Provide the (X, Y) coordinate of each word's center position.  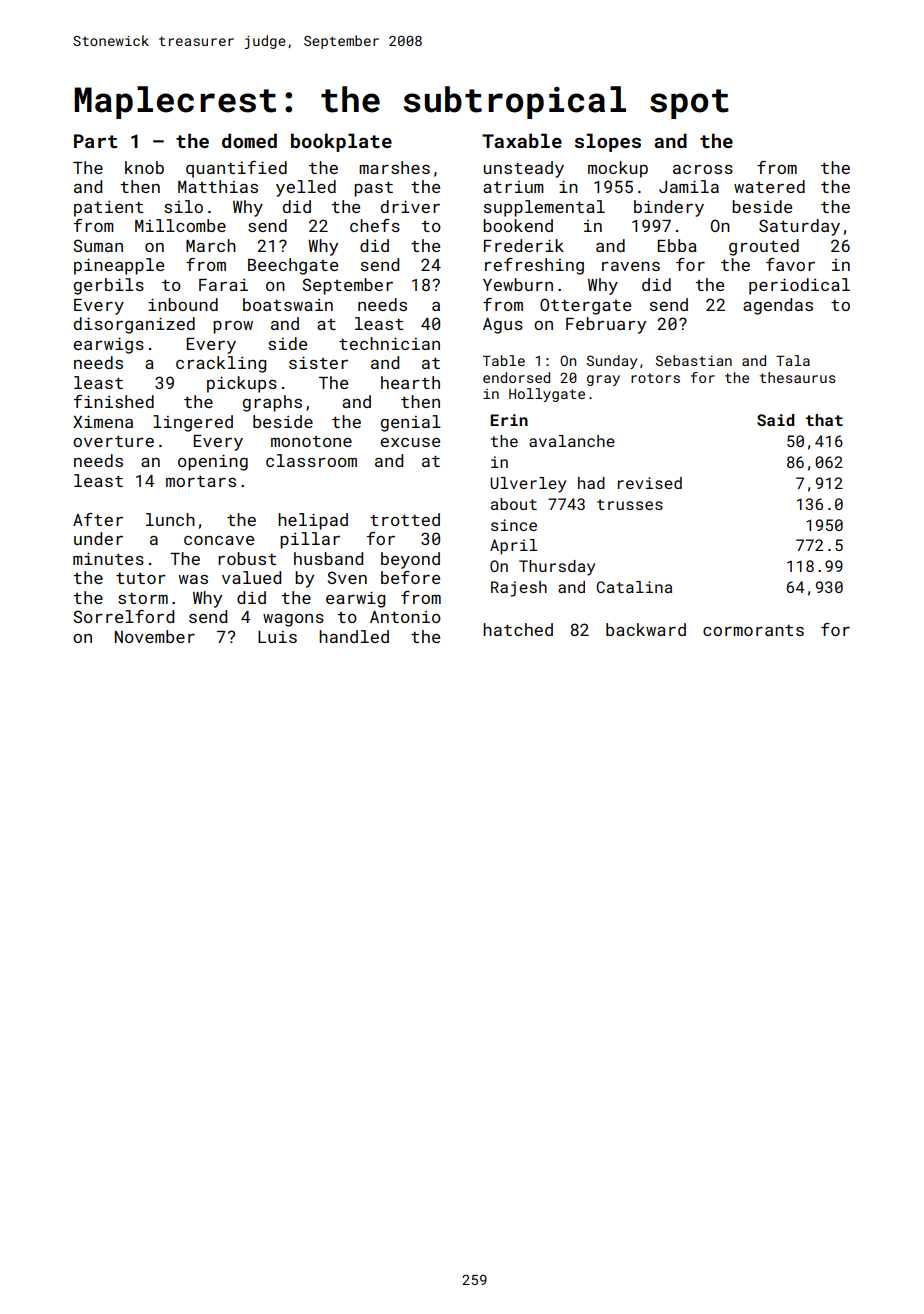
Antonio (405, 616)
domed (249, 140)
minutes (108, 558)
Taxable (522, 140)
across (703, 169)
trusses (630, 504)
